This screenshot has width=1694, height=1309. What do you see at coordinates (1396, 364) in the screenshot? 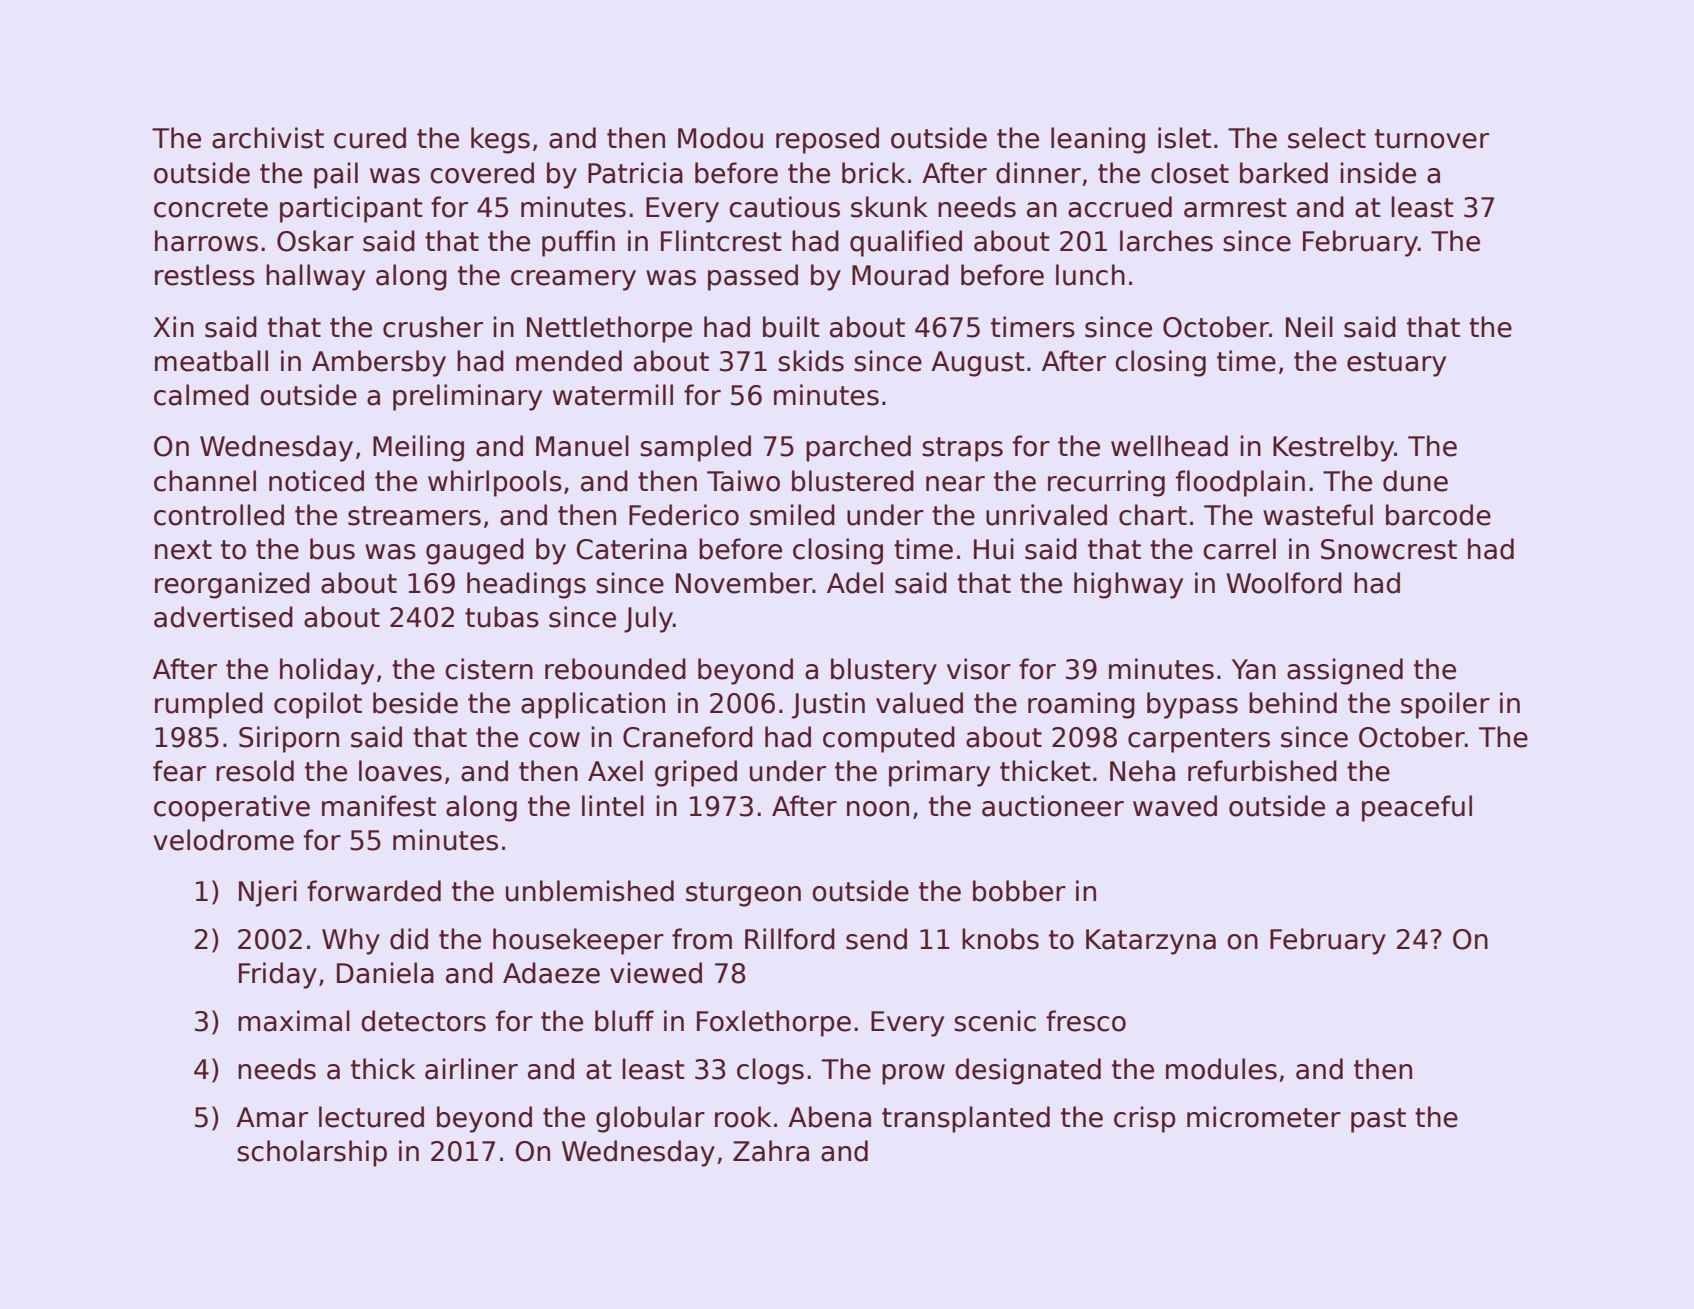
I see `estuary` at bounding box center [1396, 364].
